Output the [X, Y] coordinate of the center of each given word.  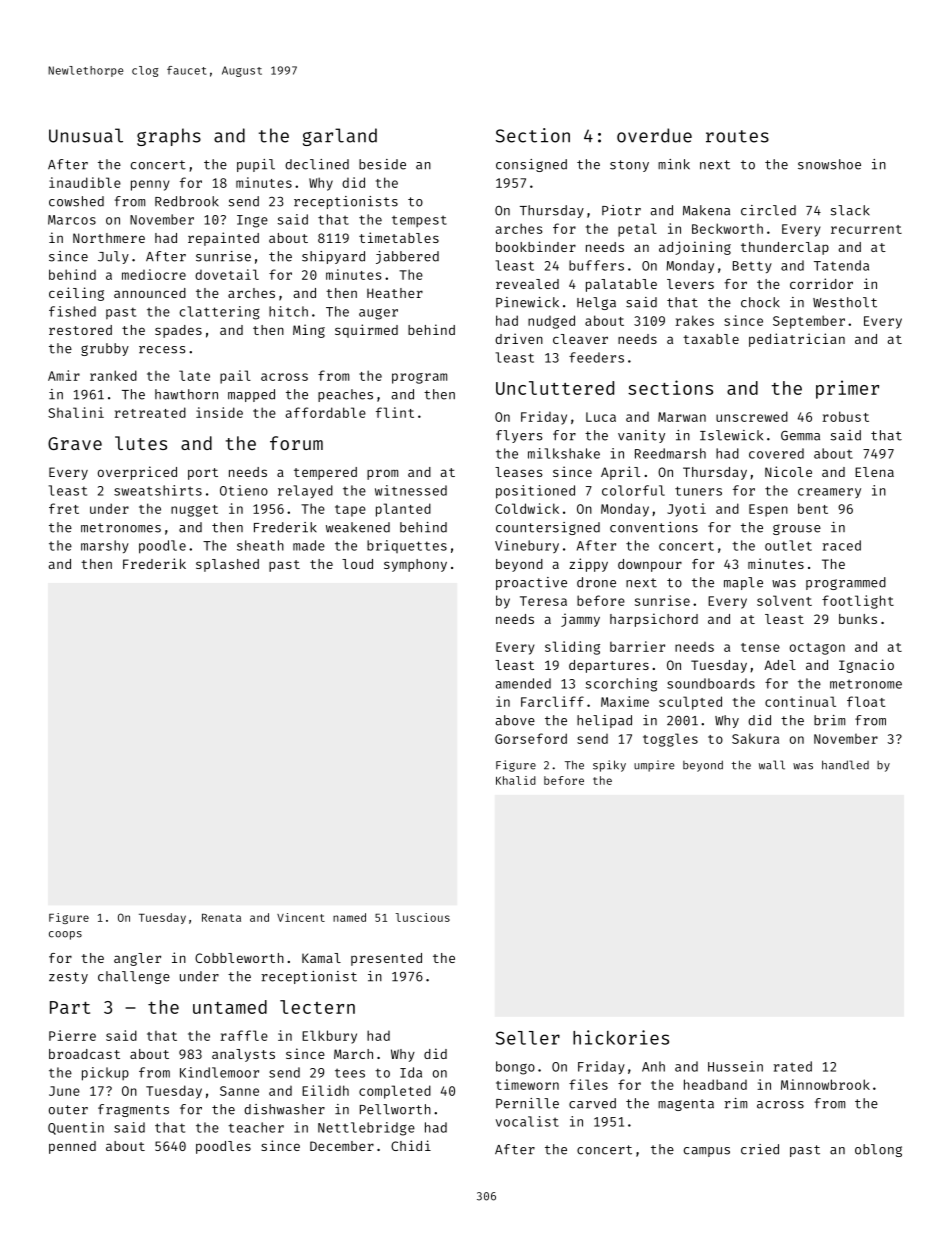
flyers [519, 436]
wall [772, 765]
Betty [752, 267]
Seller [528, 1038]
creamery [829, 493]
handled [845, 765]
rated [793, 1066]
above [515, 720]
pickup [105, 1074]
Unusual [86, 135]
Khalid [516, 780]
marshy [105, 546]
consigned [531, 165]
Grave [75, 443]
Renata [221, 918]
